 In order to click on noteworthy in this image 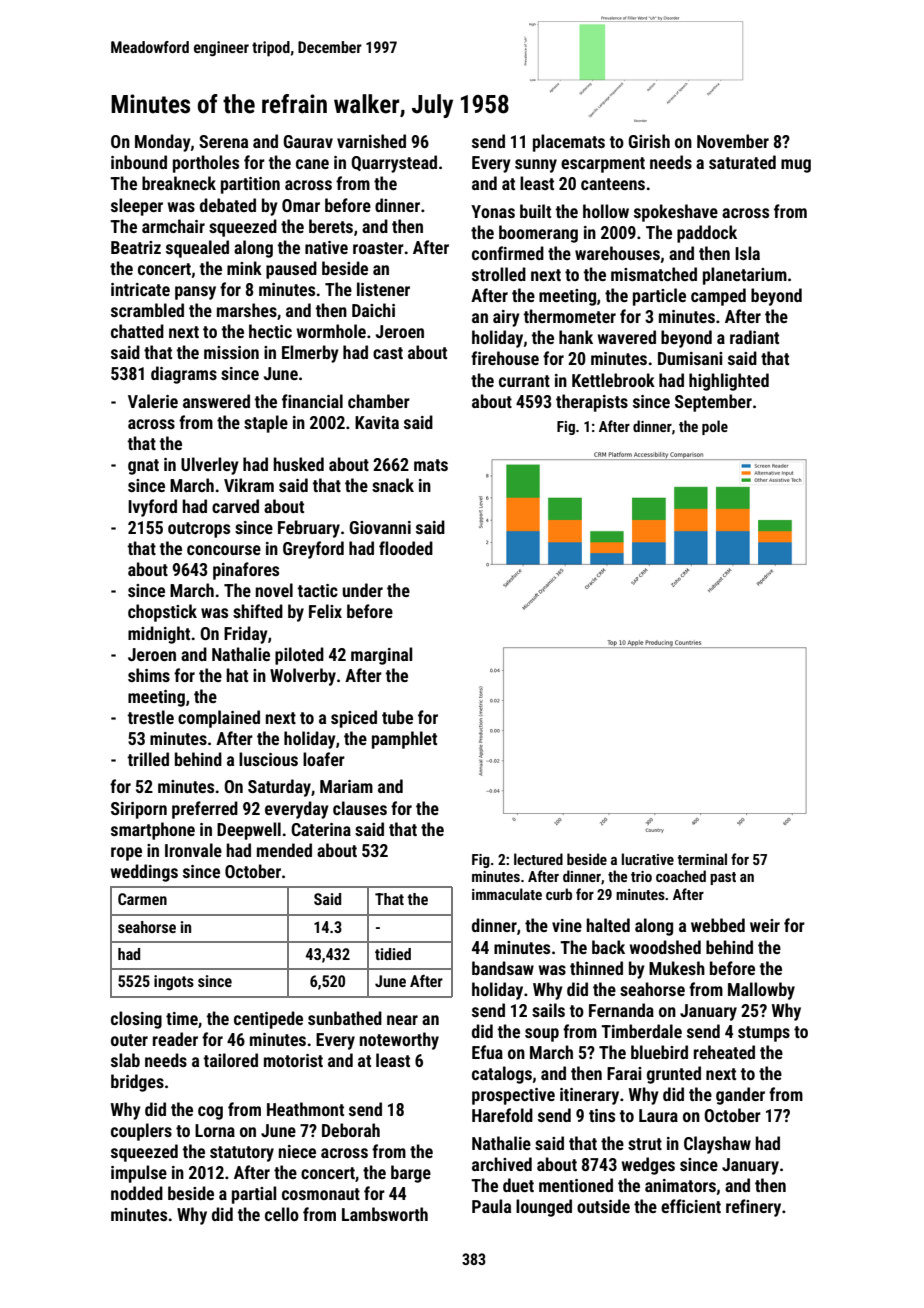, I will do `click(399, 1041)`.
